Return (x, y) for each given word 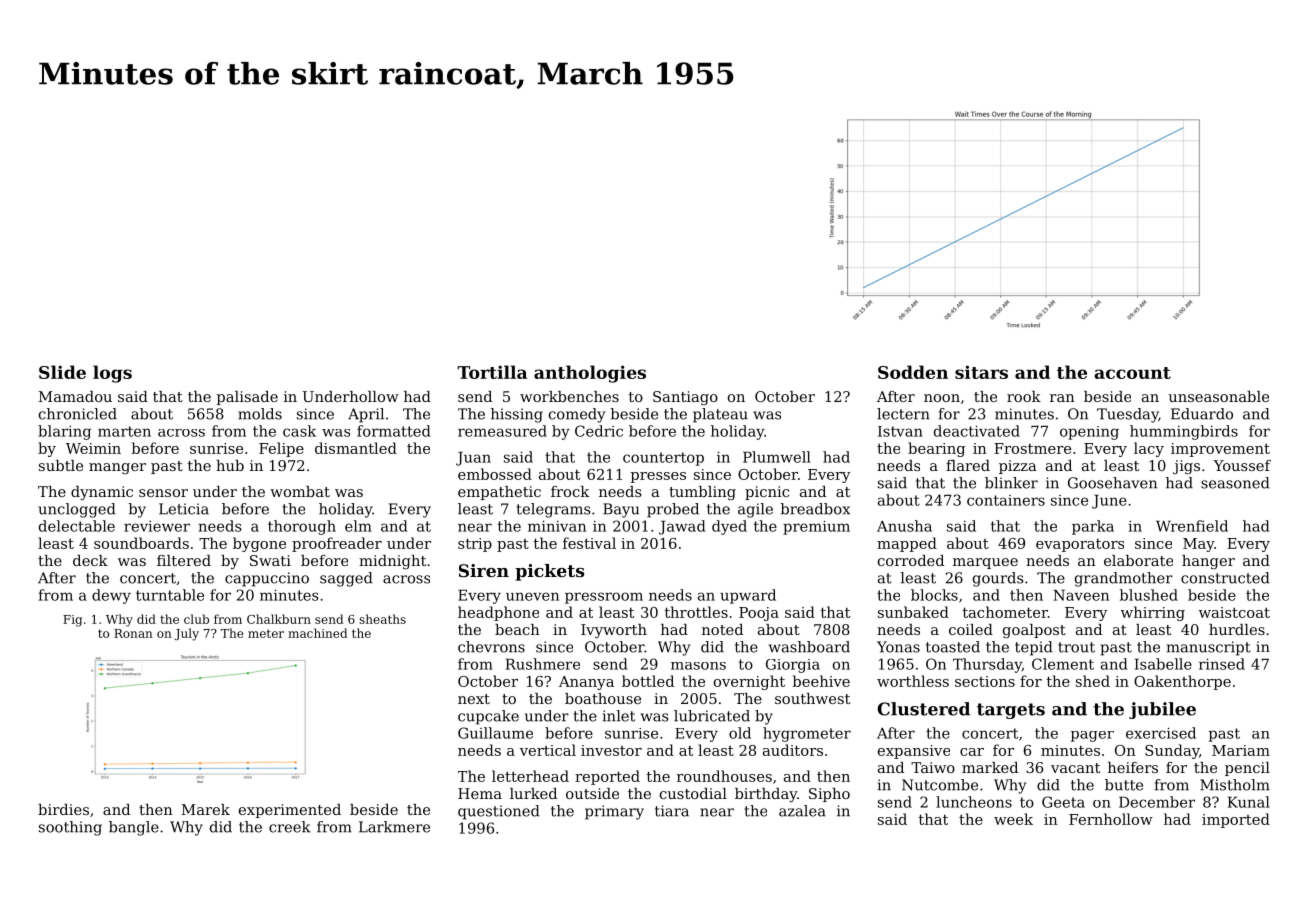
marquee (985, 563)
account (1133, 373)
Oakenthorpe (1182, 682)
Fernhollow (1111, 819)
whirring (1153, 613)
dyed (729, 527)
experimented (290, 811)
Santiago (685, 398)
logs (112, 374)
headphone (498, 613)
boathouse (603, 698)
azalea (802, 811)
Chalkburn (279, 619)
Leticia (184, 509)
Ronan (133, 633)
